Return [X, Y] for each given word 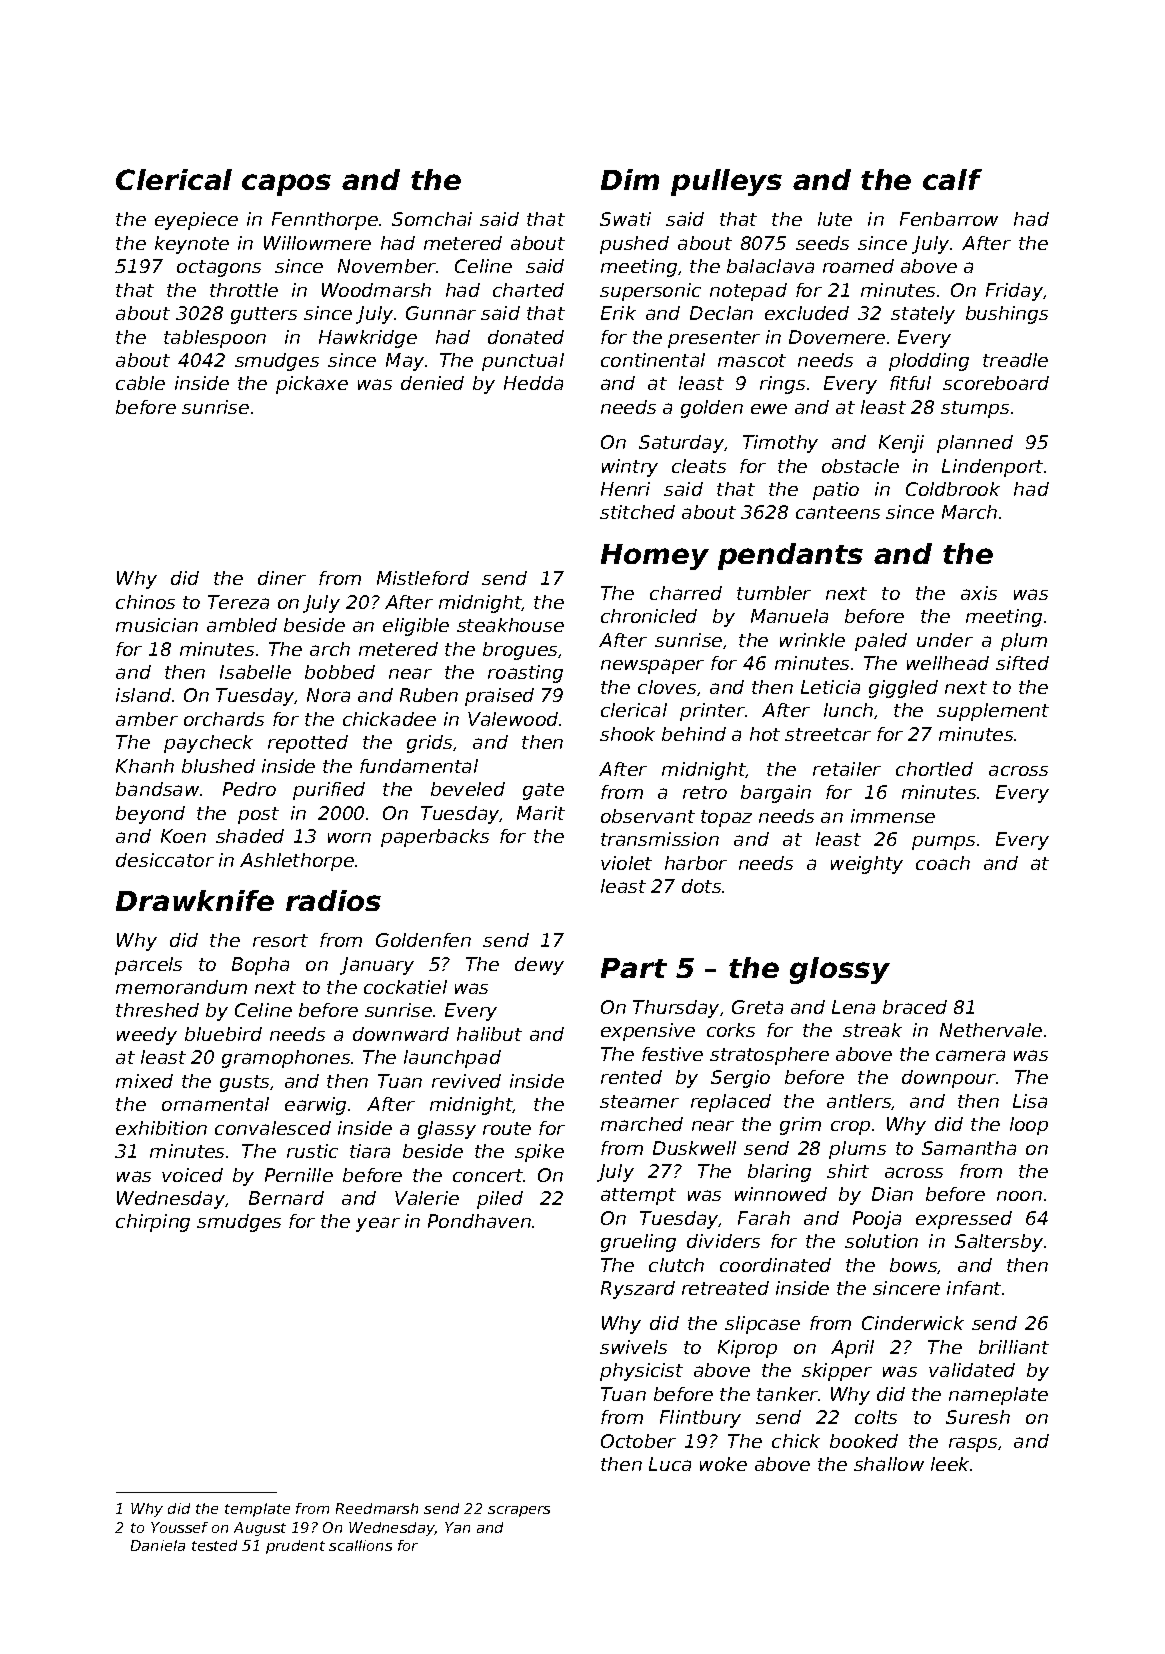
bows [914, 1266]
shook [627, 734]
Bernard [286, 1198]
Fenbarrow [949, 219]
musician [157, 625]
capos [286, 185]
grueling [638, 1243]
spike [539, 1153]
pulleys [726, 182]
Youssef [179, 1527]
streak [872, 1030]
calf [952, 179]
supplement [993, 712]
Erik [618, 313]
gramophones [286, 1059]
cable [140, 383]
